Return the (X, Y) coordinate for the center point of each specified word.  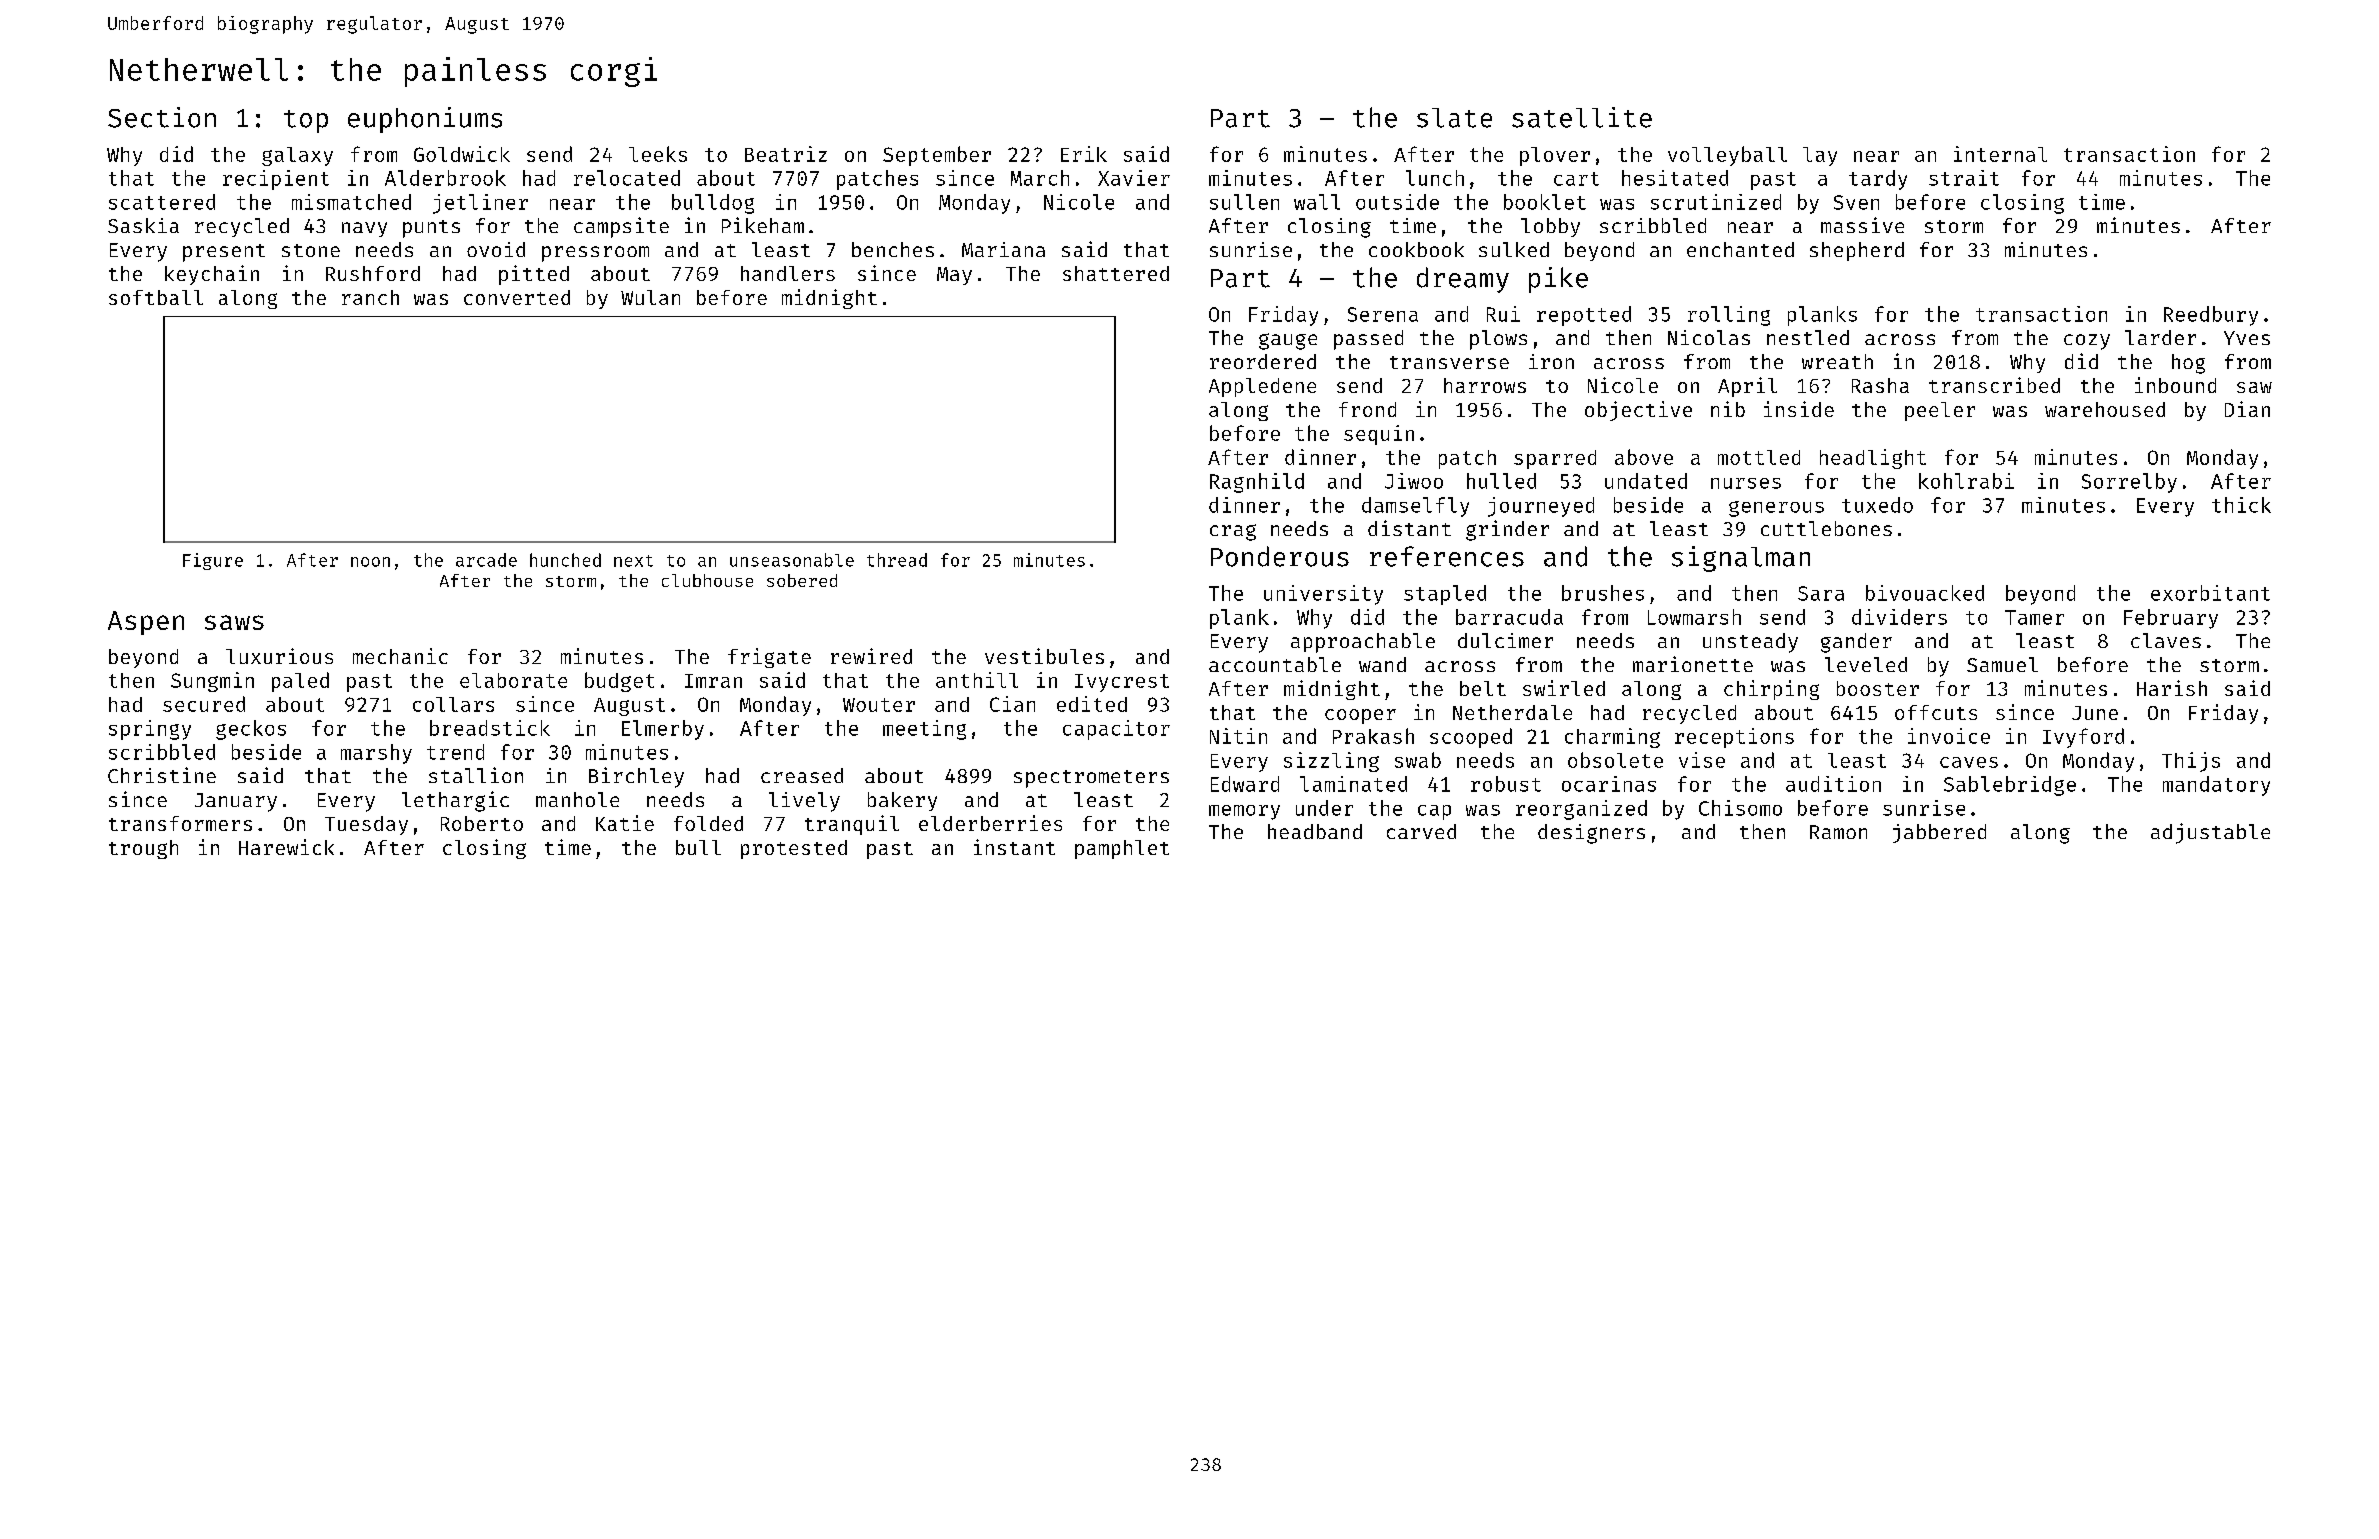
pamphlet (1122, 849)
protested (794, 849)
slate (1454, 118)
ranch (370, 297)
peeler (1940, 411)
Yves (2247, 338)
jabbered (1939, 833)
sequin (1379, 435)
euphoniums (425, 120)
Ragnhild (1257, 483)
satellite (1582, 117)
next (633, 561)
